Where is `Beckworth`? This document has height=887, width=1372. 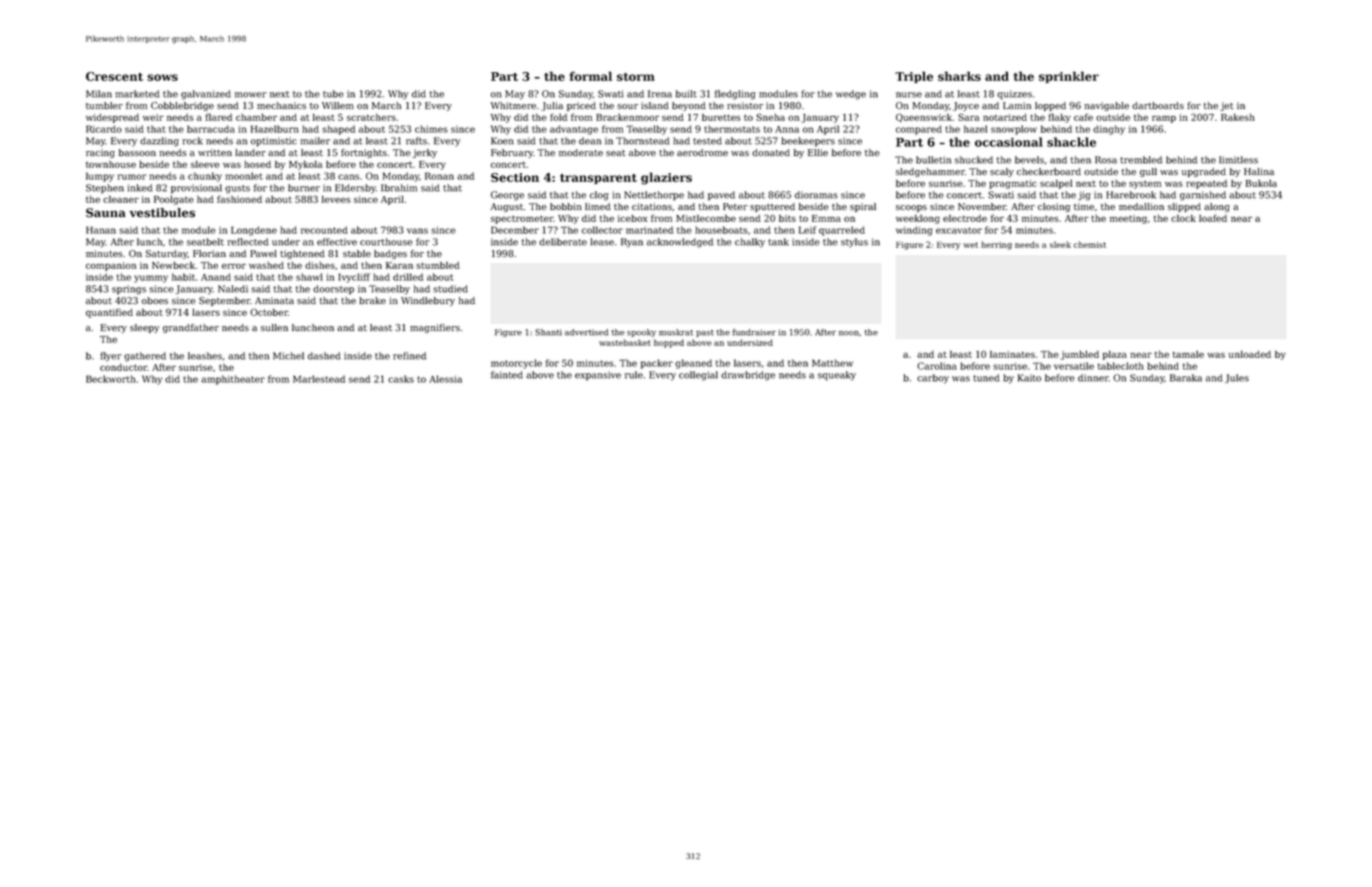 Beckworth is located at coordinates (111, 379).
